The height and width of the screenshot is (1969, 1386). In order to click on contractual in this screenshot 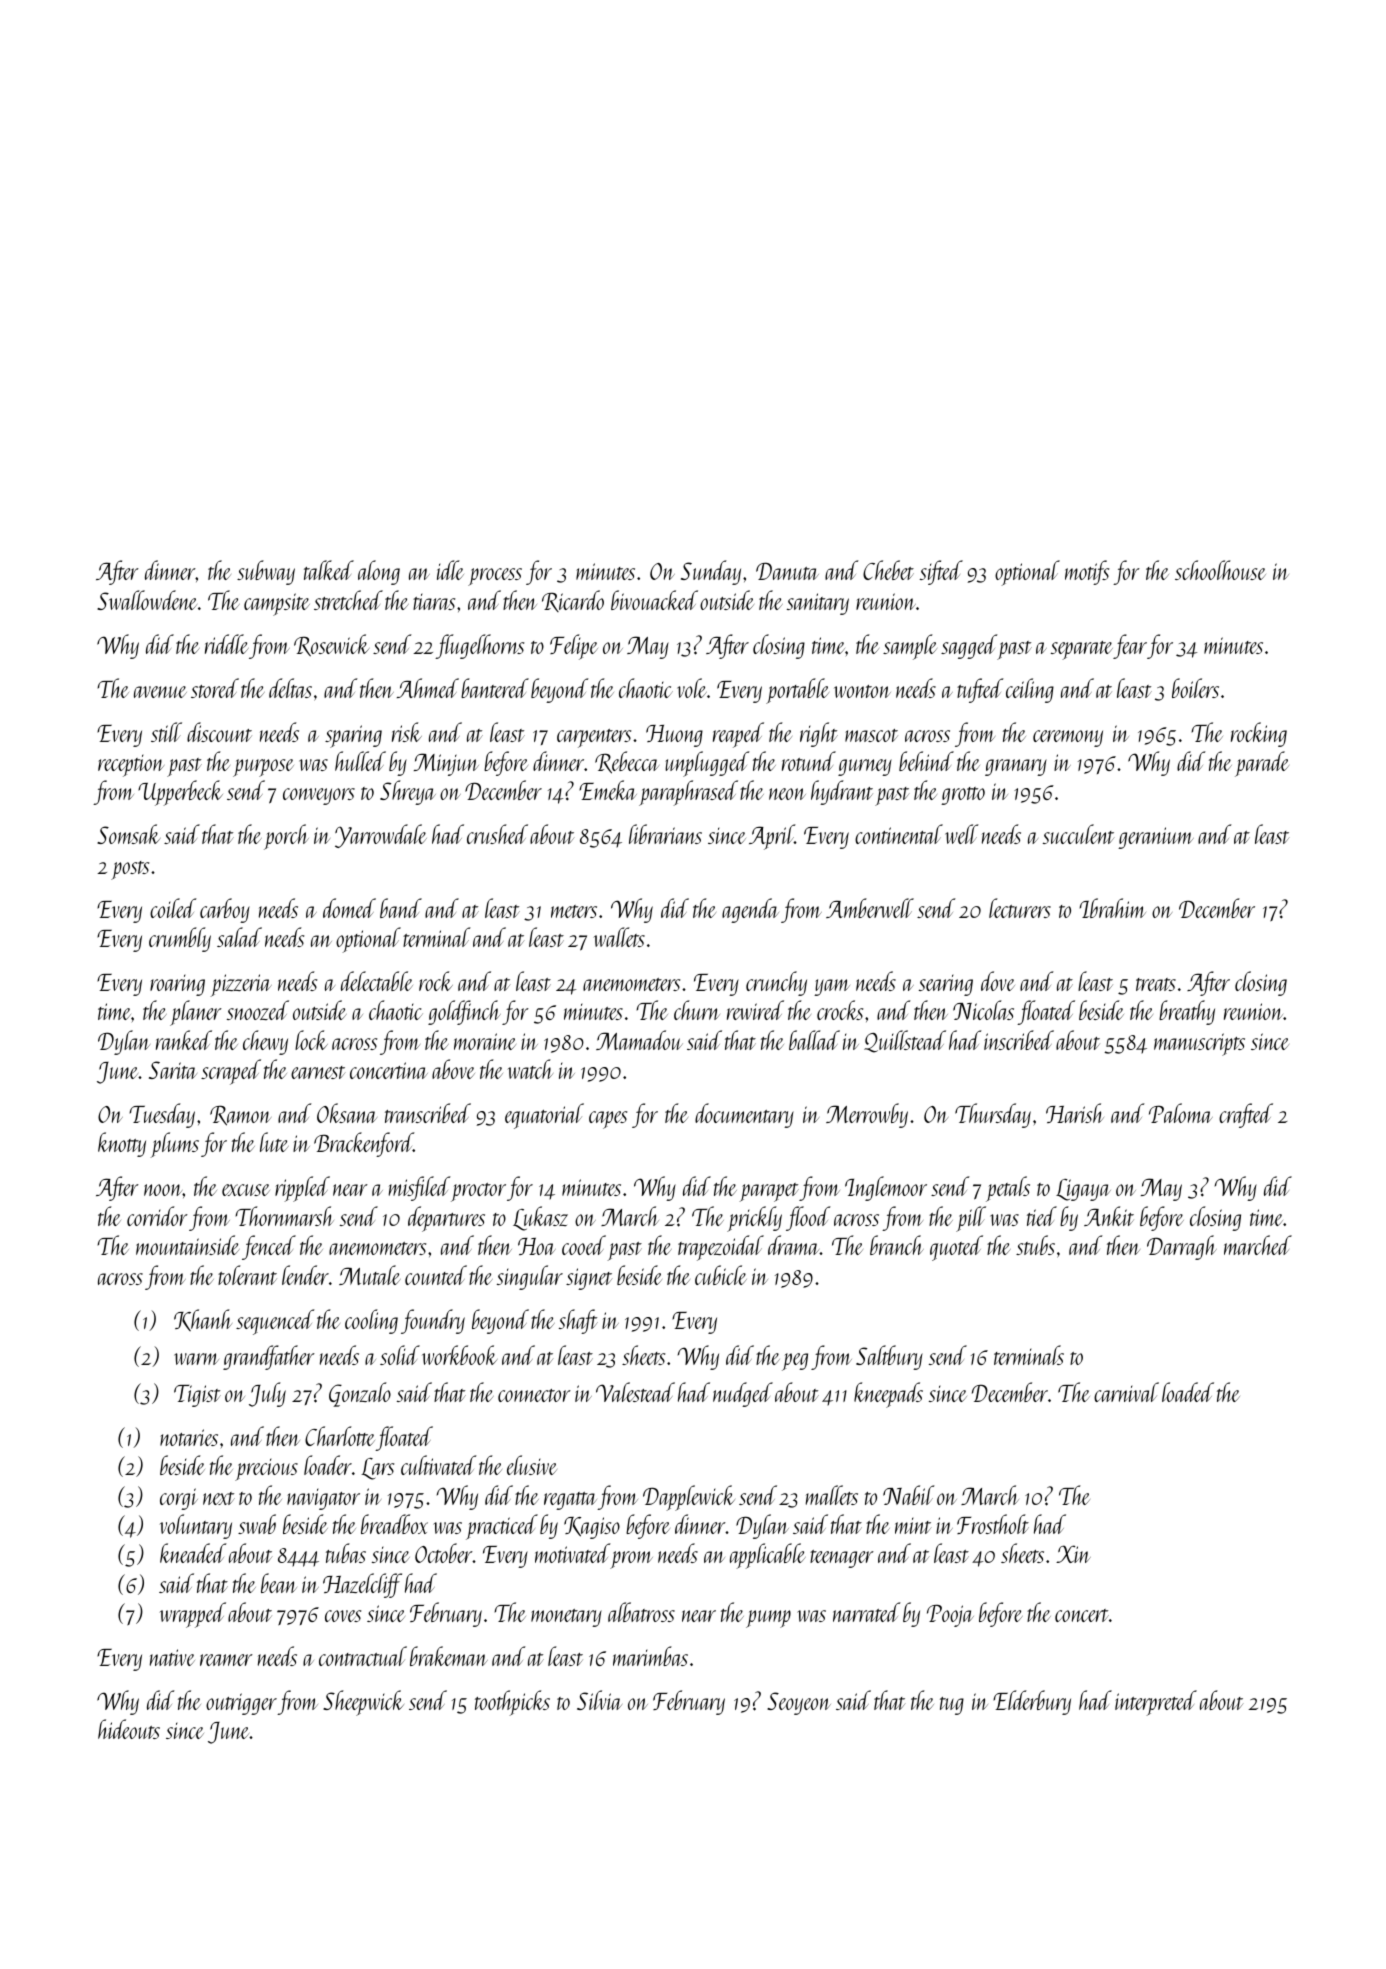, I will do `click(363, 1656)`.
